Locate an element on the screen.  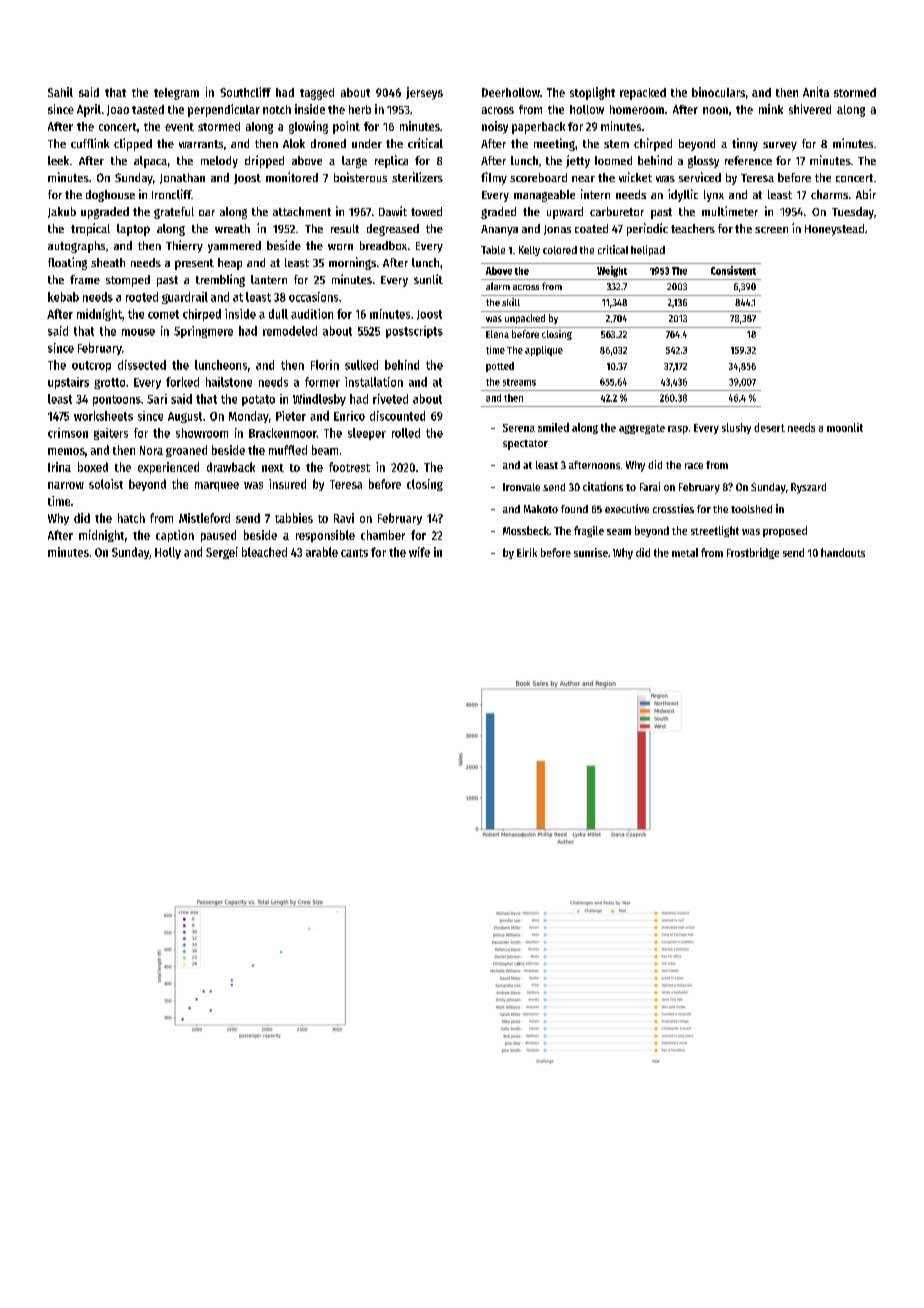
Holly is located at coordinates (168, 553).
